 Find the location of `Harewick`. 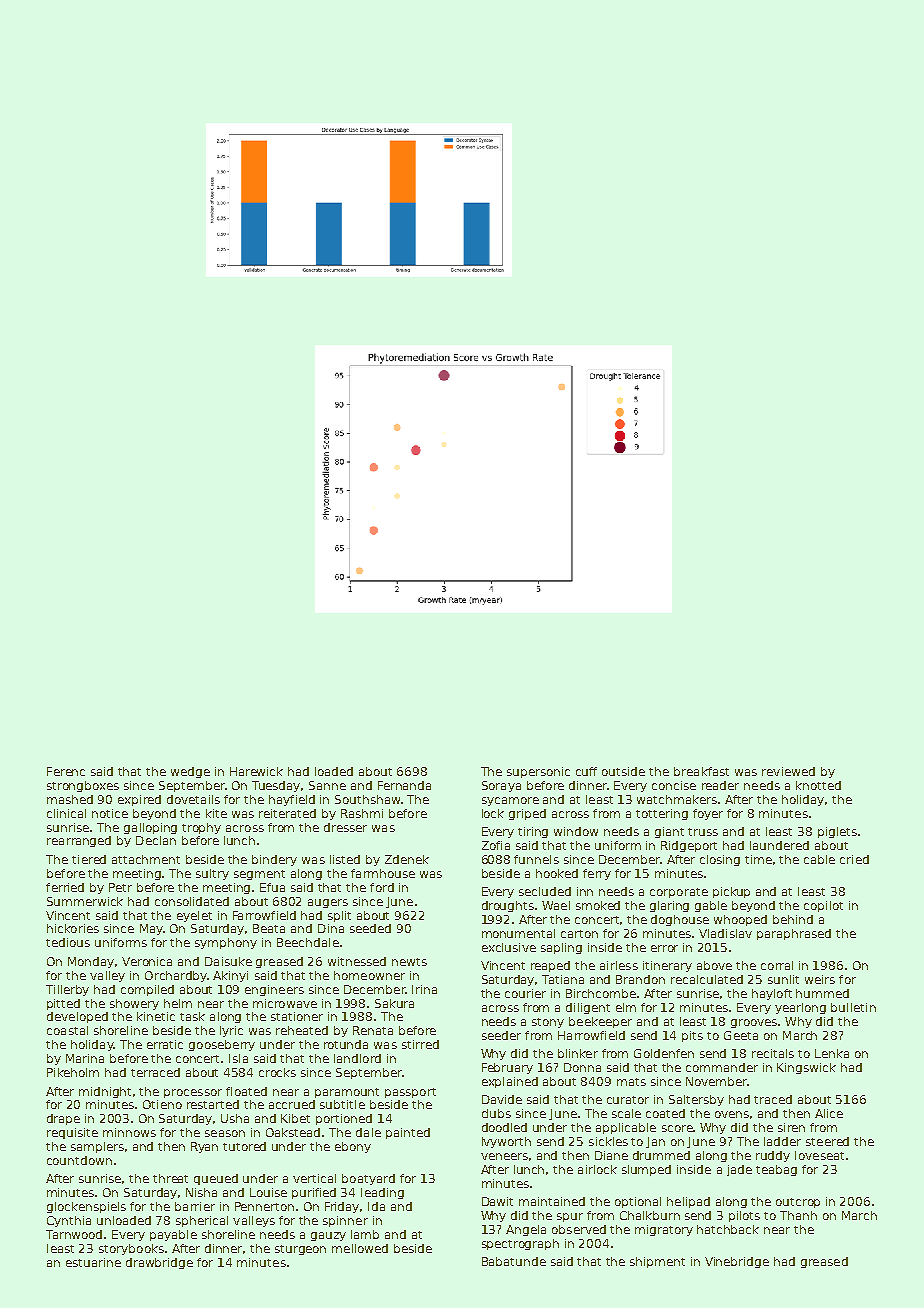

Harewick is located at coordinates (256, 771).
